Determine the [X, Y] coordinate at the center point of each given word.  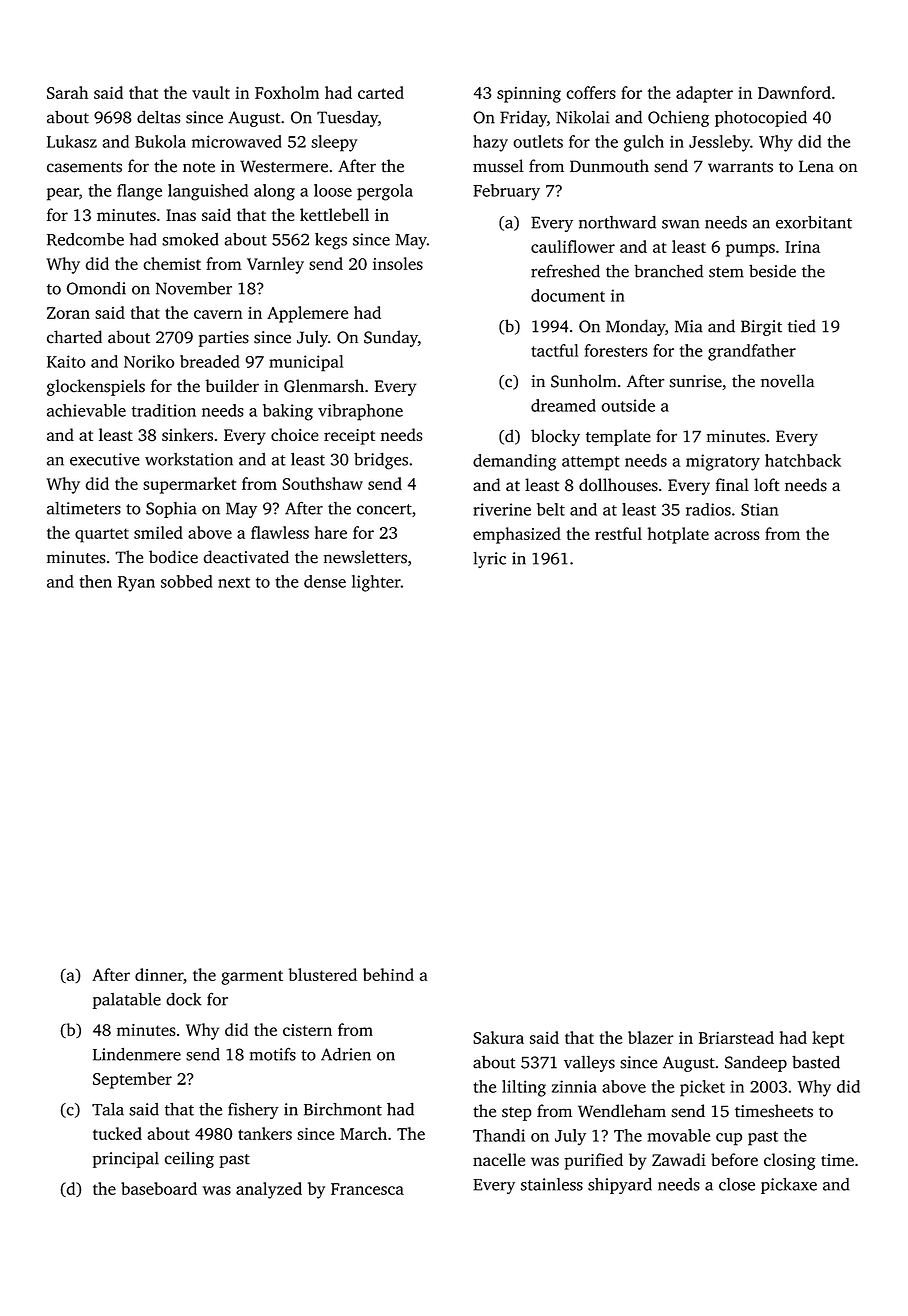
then [95, 581]
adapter [704, 94]
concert [384, 509]
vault [211, 92]
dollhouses [618, 485]
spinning [529, 95]
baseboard [159, 1188]
